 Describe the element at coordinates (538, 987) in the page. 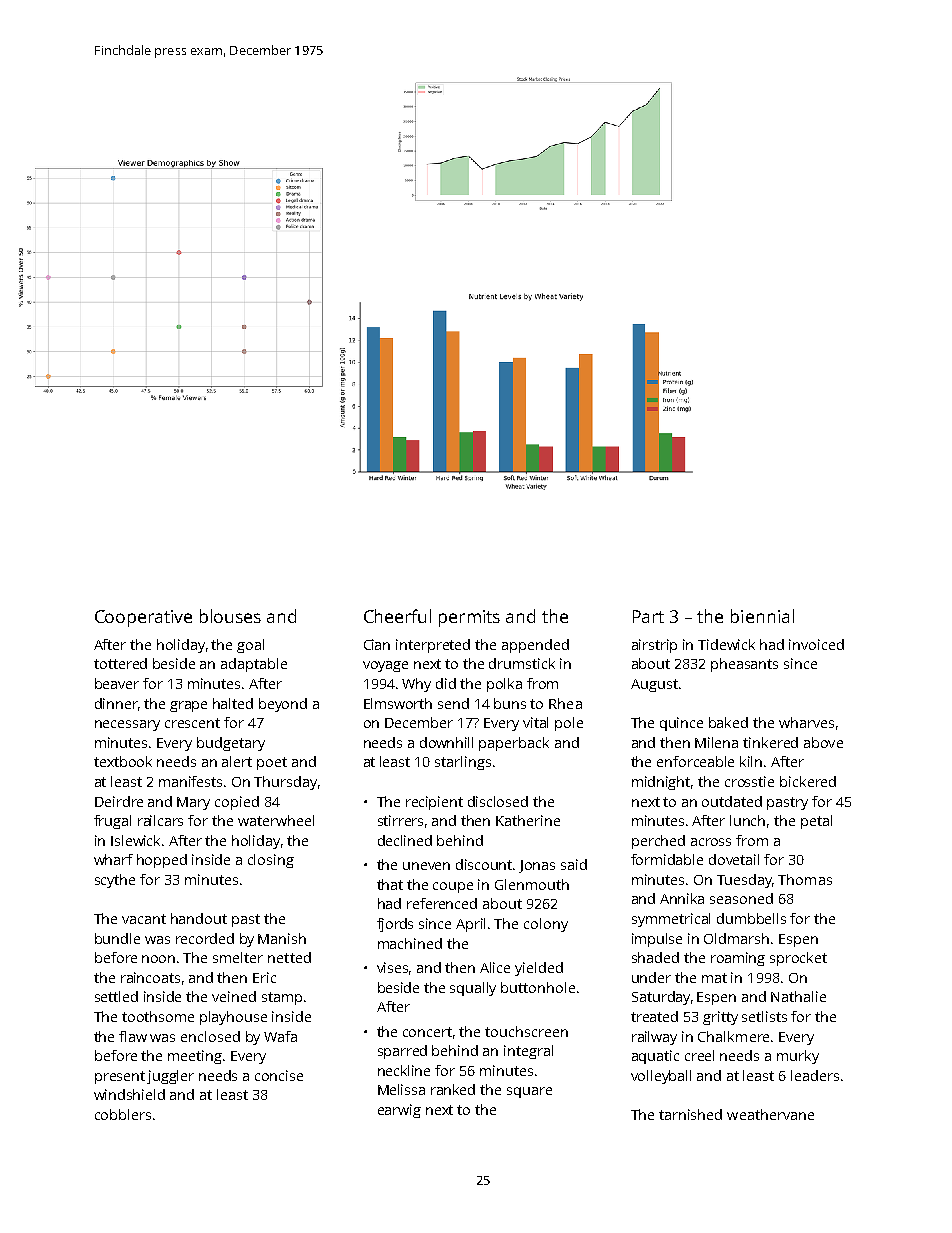

I see `buttonhole` at that location.
